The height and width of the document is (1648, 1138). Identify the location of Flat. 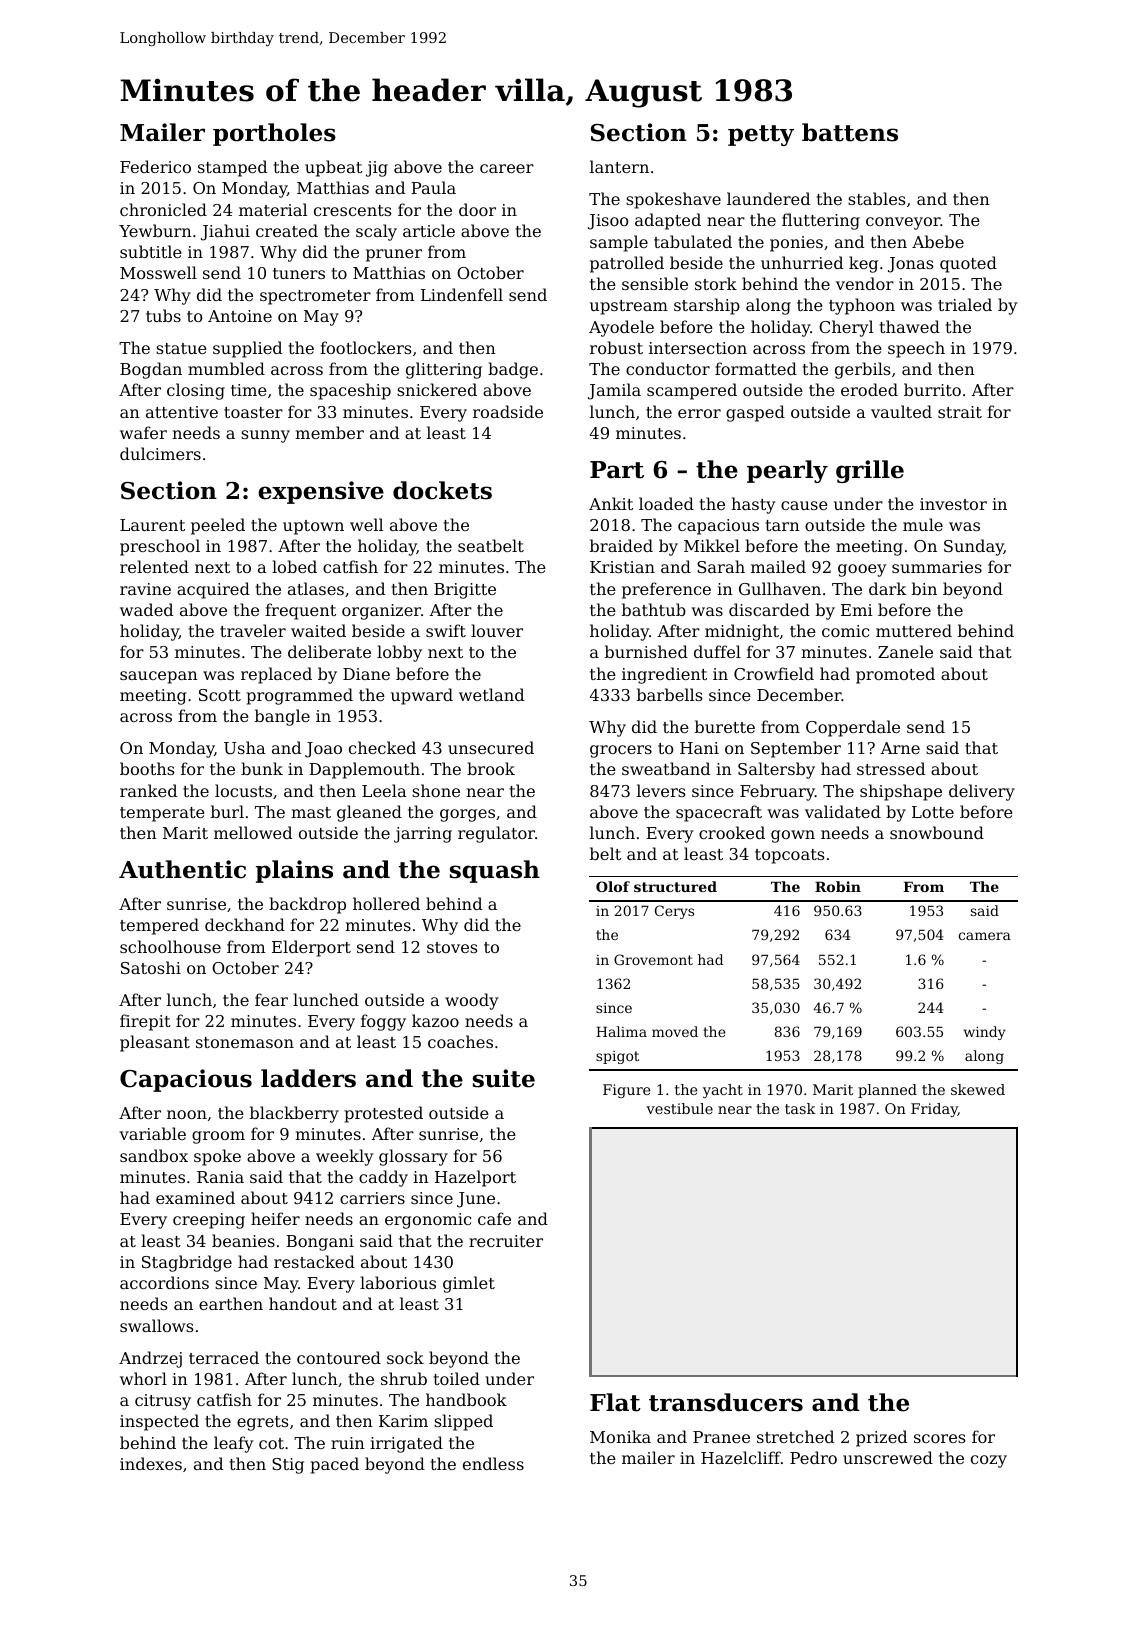
(615, 1402).
